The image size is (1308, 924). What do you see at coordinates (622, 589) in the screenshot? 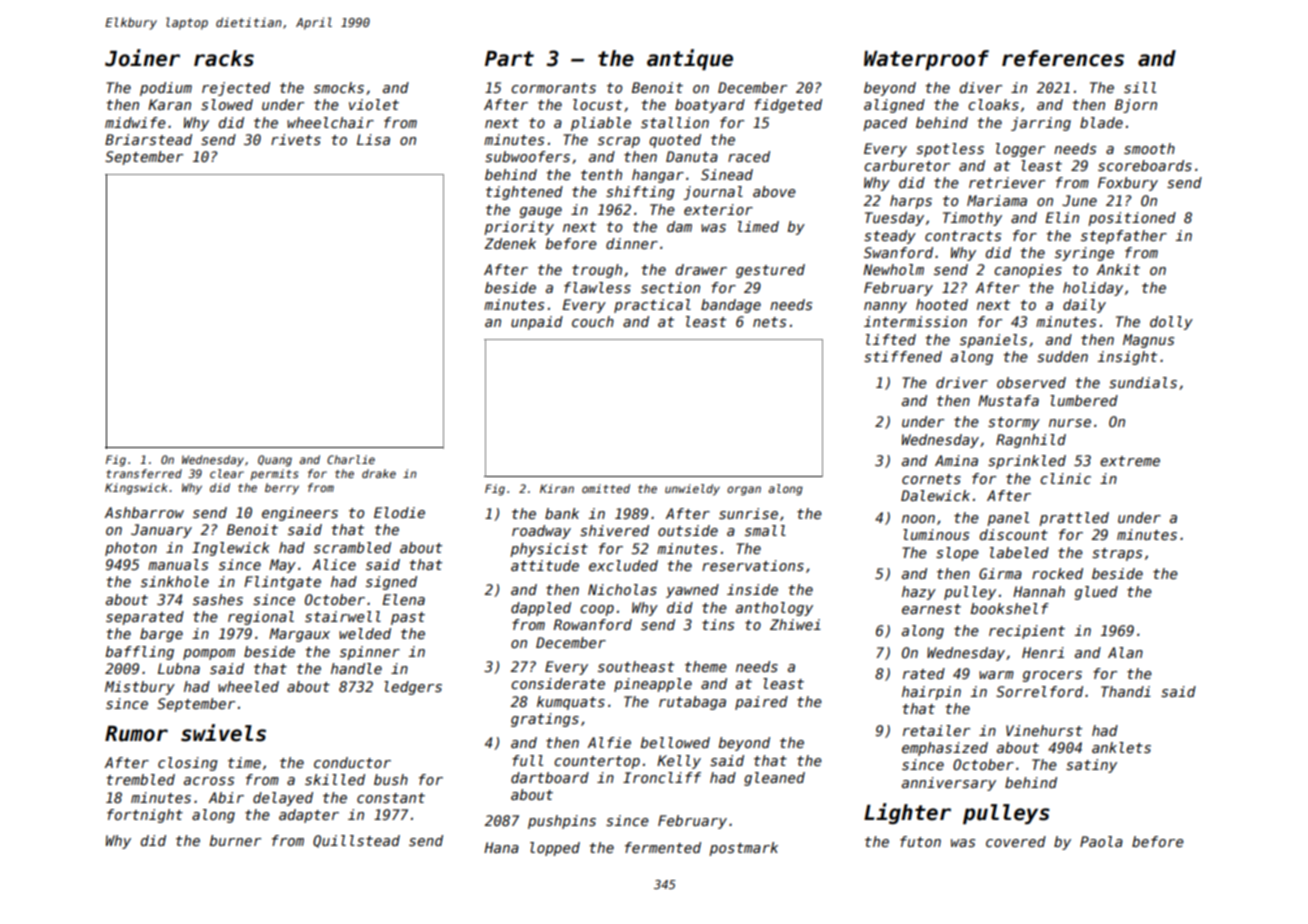
I see `Nicholas` at bounding box center [622, 589].
